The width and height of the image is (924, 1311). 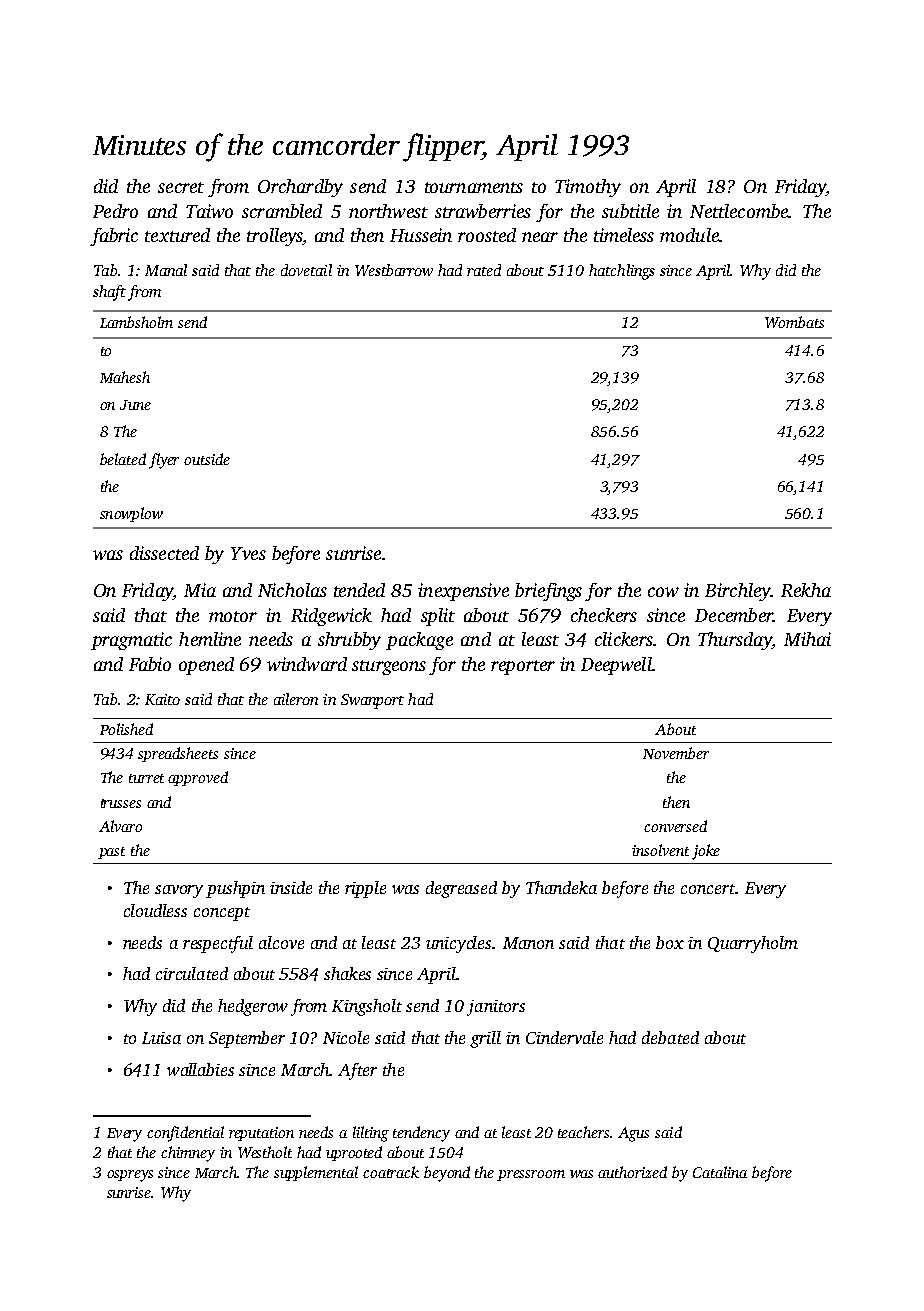 I want to click on Swanport, so click(x=372, y=701).
